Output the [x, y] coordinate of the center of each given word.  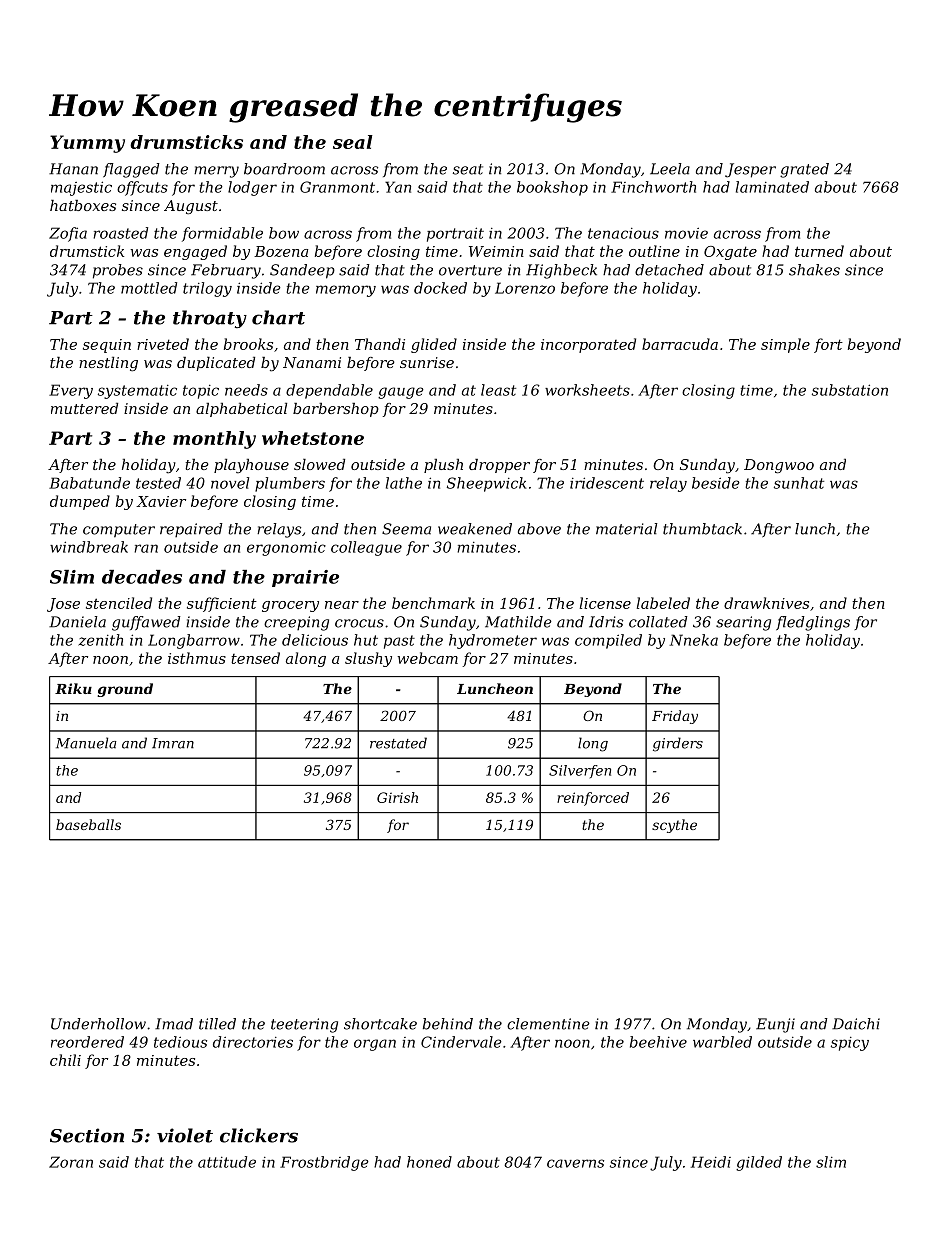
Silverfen [580, 771]
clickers [259, 1135]
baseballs [88, 824]
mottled [149, 288]
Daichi [856, 1024]
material [627, 529]
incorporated [588, 345]
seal [353, 142]
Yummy [87, 144]
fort [828, 345]
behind [448, 1024]
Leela [670, 169]
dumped [80, 502]
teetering [304, 1025]
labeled [663, 603]
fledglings [813, 623]
